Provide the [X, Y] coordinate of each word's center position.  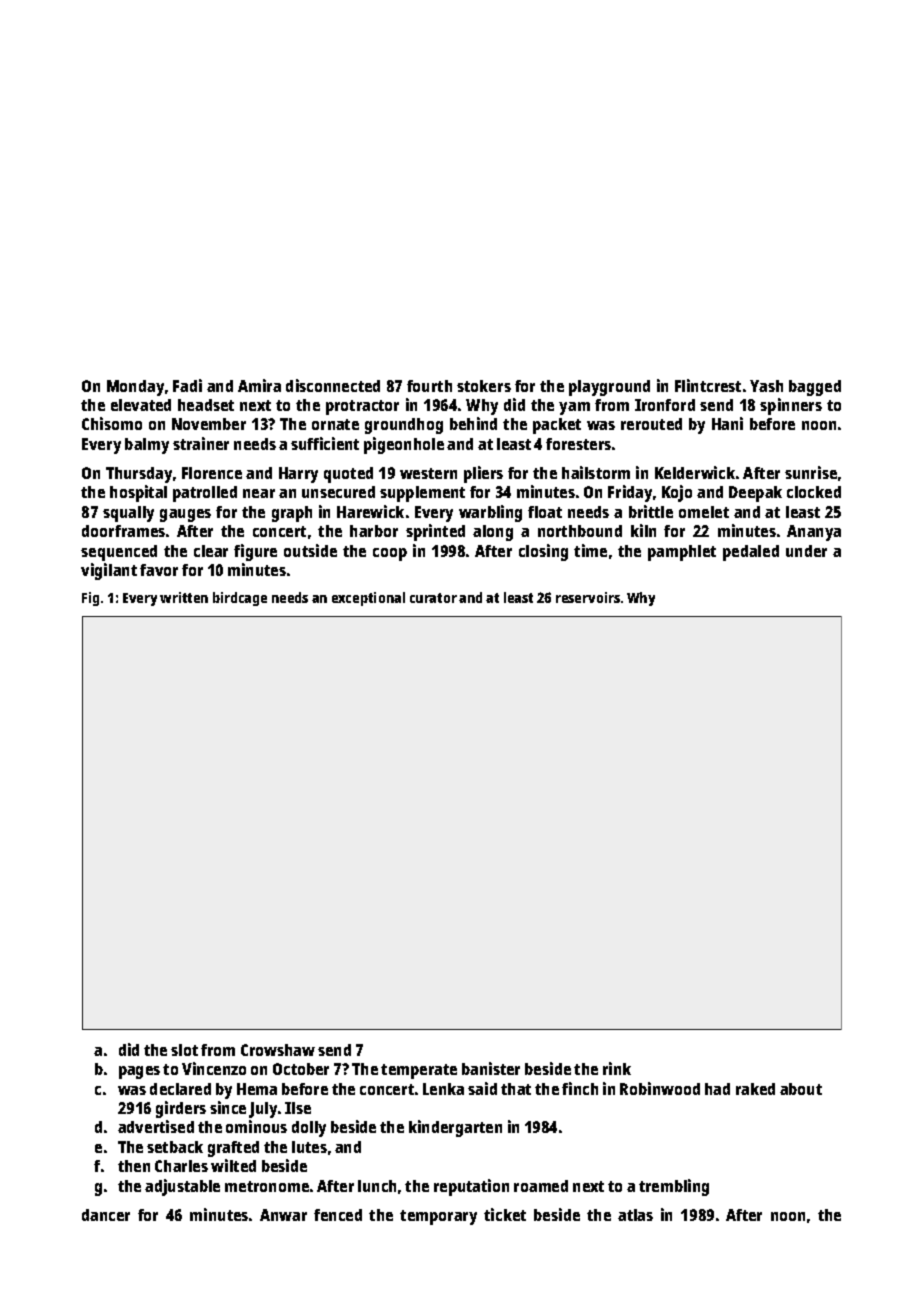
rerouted [651, 424]
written [184, 597]
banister [491, 1068]
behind [473, 423]
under [806, 551]
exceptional [368, 599]
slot [184, 1050]
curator [433, 598]
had [717, 1089]
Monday [135, 388]
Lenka [443, 1089]
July [263, 1110]
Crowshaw [278, 1050]
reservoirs [588, 597]
